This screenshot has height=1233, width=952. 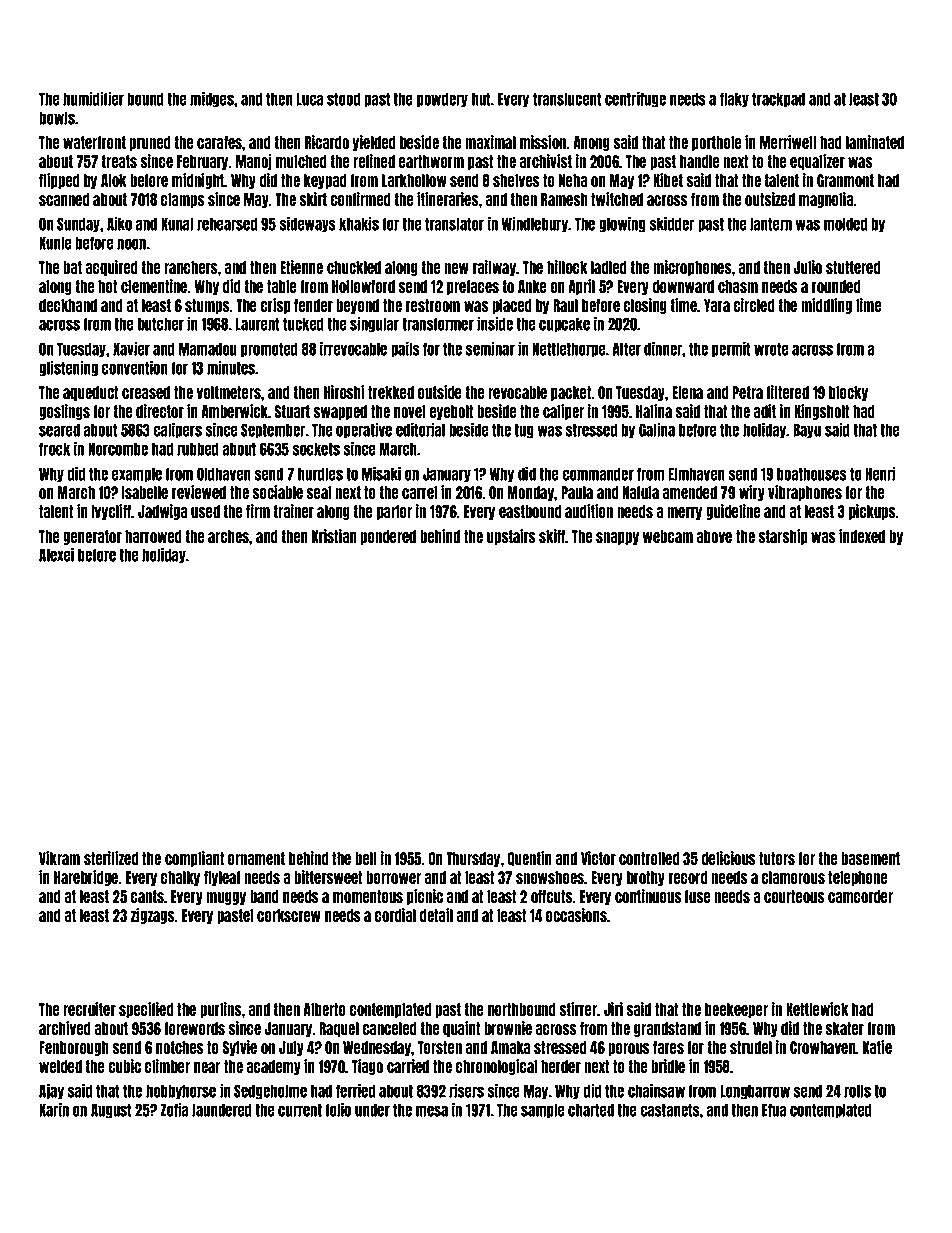 What do you see at coordinates (598, 858) in the screenshot?
I see `Victor` at bounding box center [598, 858].
